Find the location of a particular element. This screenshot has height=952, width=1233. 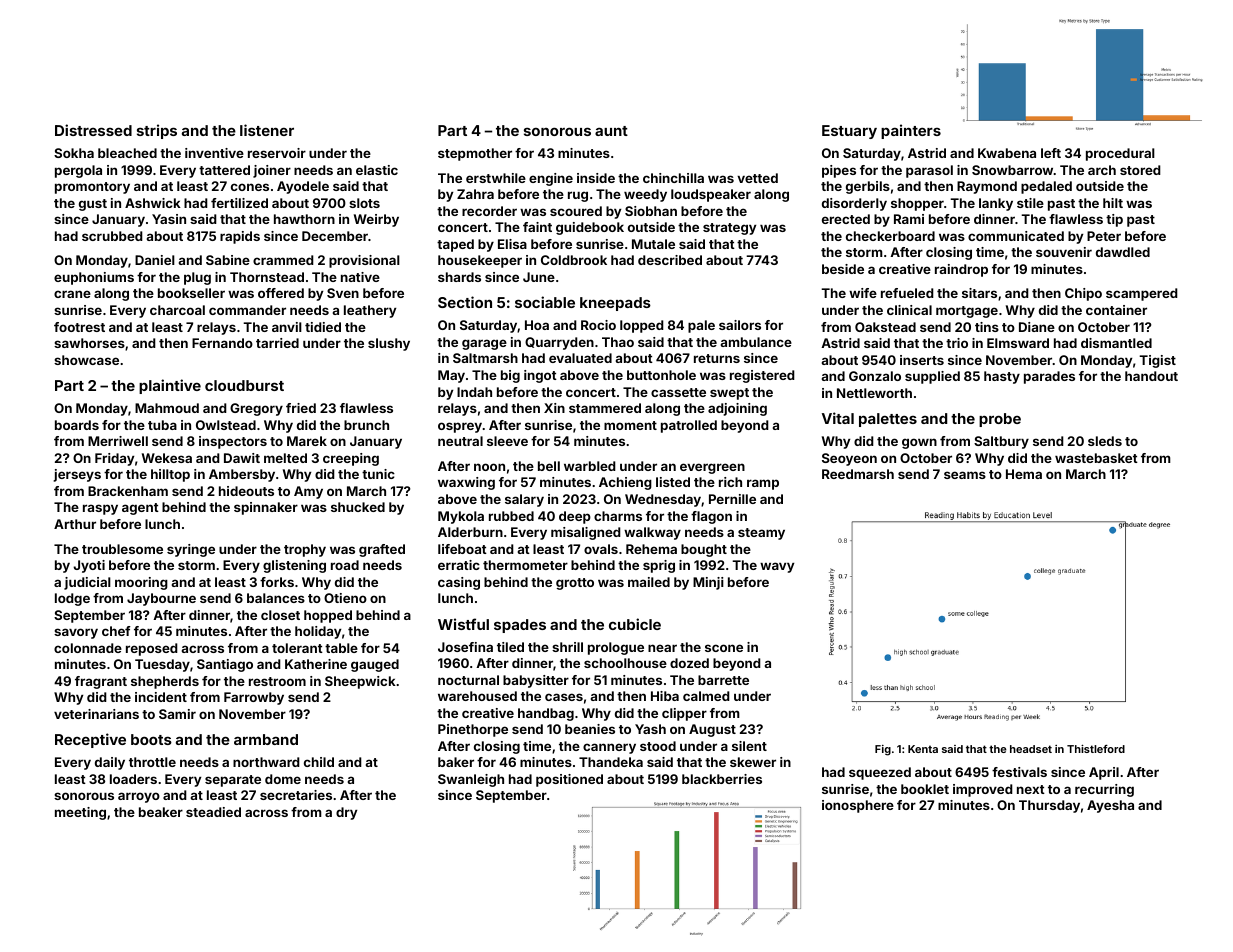

Minji is located at coordinates (708, 583).
